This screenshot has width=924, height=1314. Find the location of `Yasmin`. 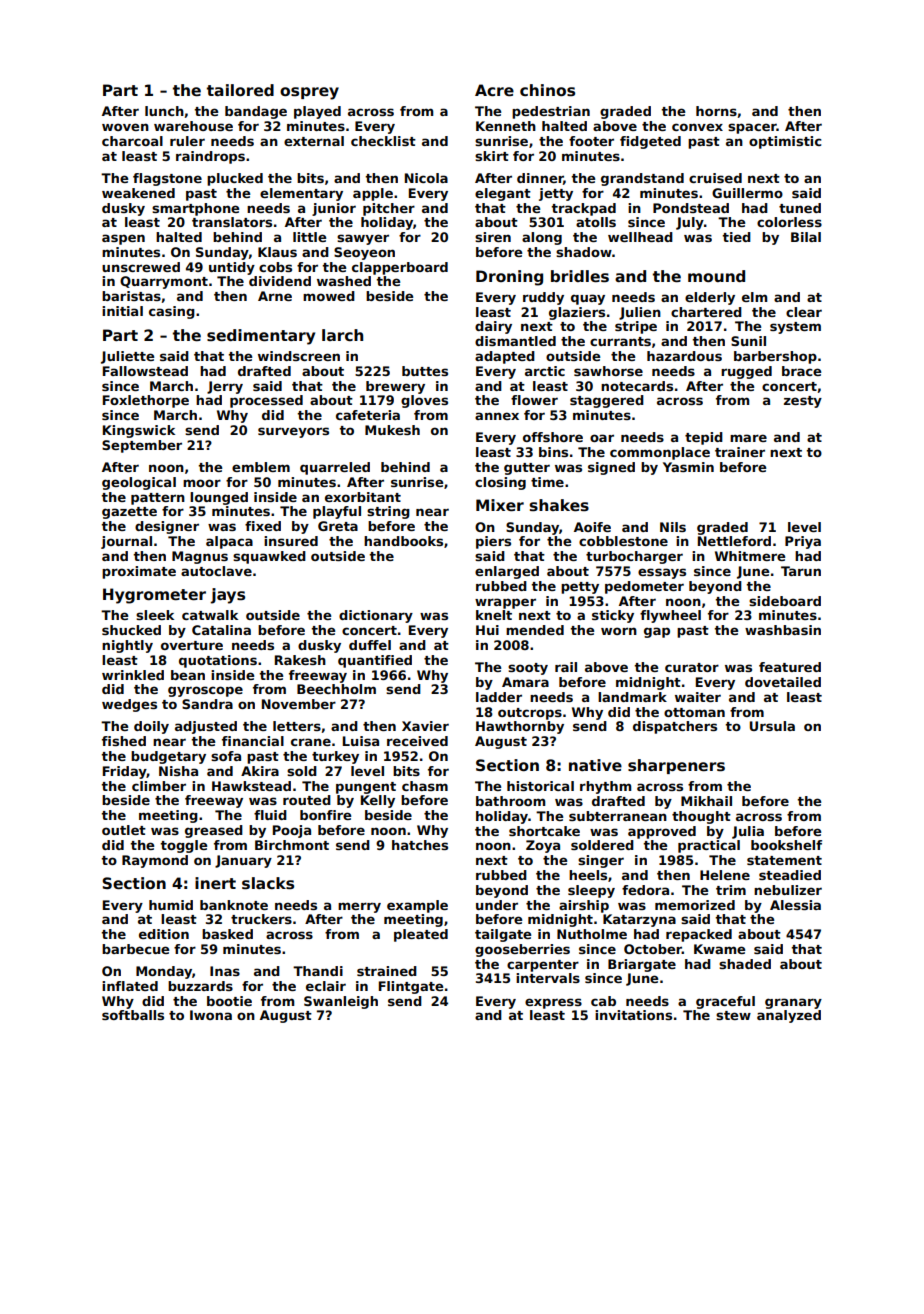

Yasmin is located at coordinates (688, 467).
